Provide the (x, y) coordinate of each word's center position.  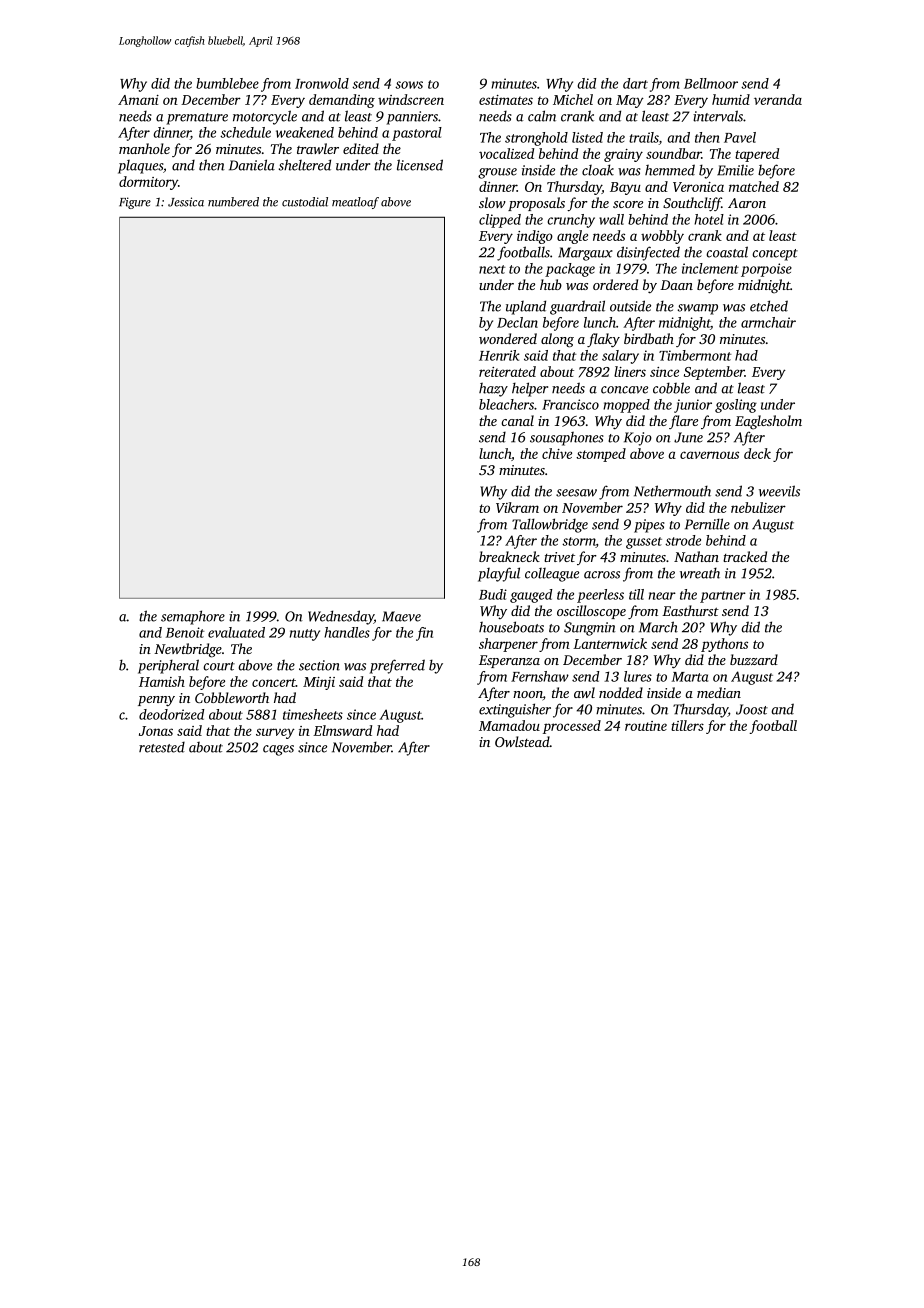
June (688, 437)
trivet (559, 557)
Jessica (186, 202)
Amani (138, 100)
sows (409, 85)
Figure (135, 203)
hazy (493, 390)
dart (635, 83)
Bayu (625, 188)
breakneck (509, 556)
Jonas (156, 731)
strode (683, 540)
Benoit (185, 632)
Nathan (696, 556)
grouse (497, 173)
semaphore (193, 617)
